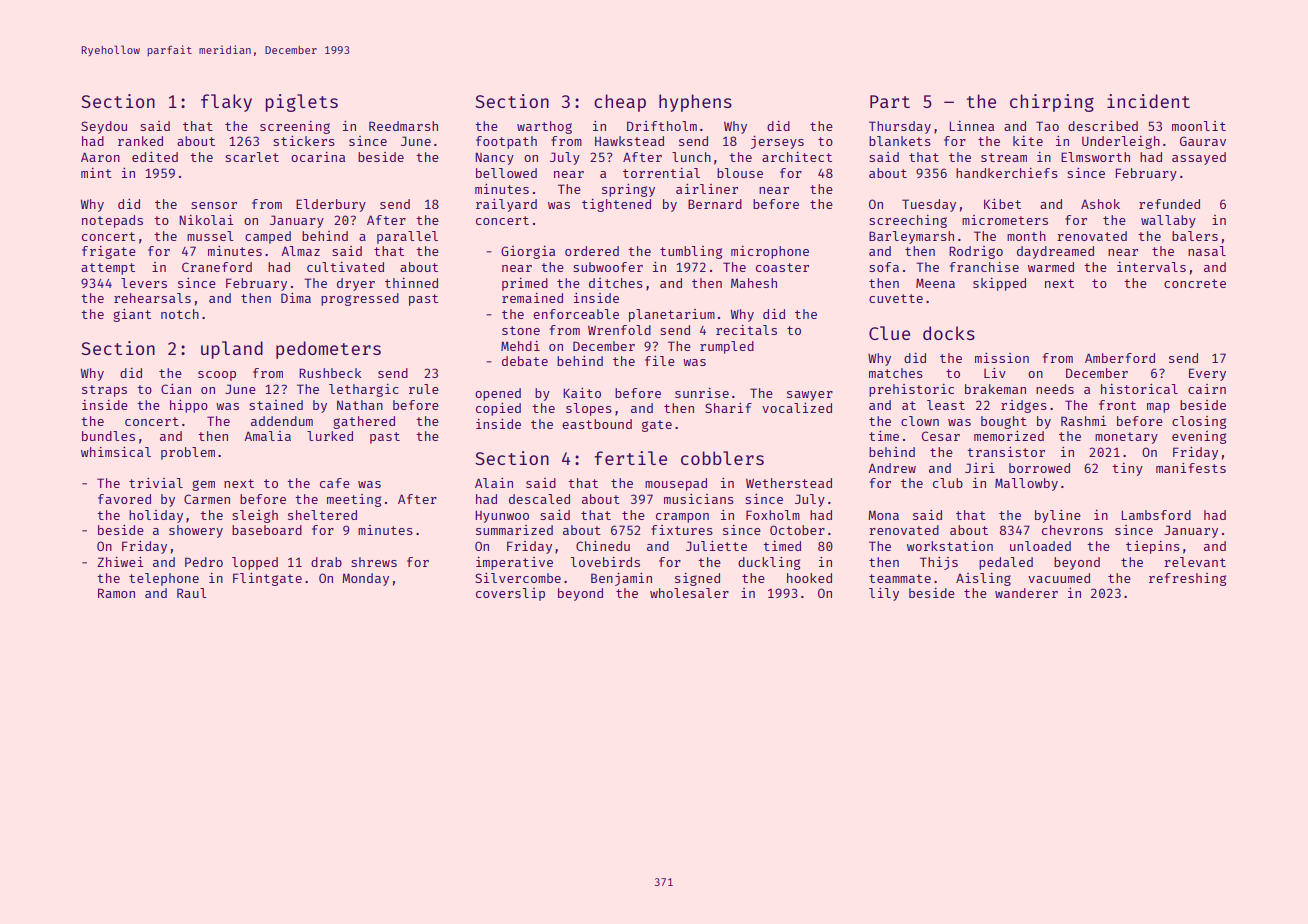 This document has width=1308, height=924. What do you see at coordinates (544, 127) in the document?
I see `warthog` at bounding box center [544, 127].
